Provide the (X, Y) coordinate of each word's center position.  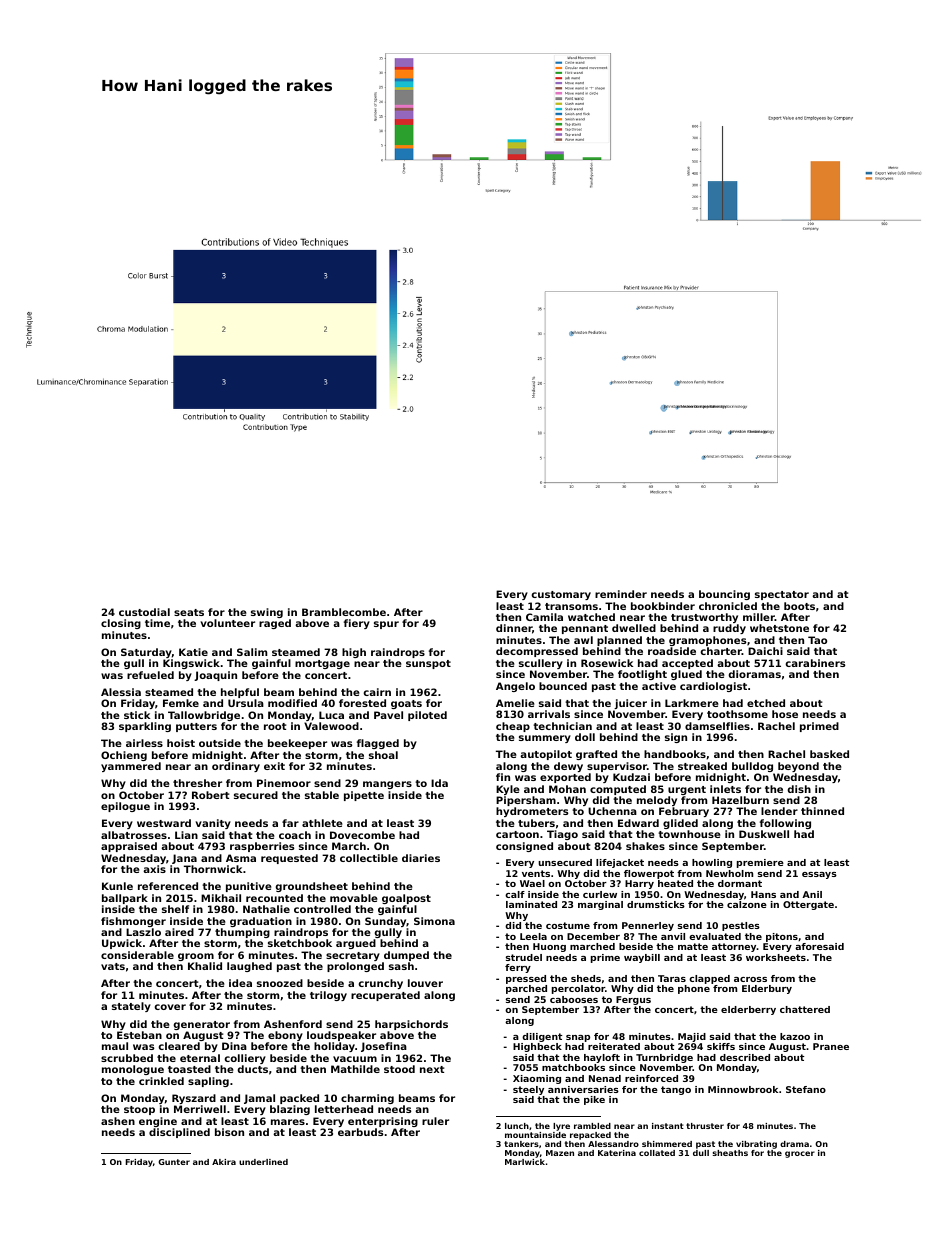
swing (267, 613)
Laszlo (143, 932)
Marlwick (525, 1162)
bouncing (724, 595)
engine (158, 1122)
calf (515, 894)
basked (829, 754)
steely (528, 1090)
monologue (133, 1070)
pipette (364, 796)
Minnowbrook (743, 1089)
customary (561, 595)
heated (675, 883)
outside (220, 743)
